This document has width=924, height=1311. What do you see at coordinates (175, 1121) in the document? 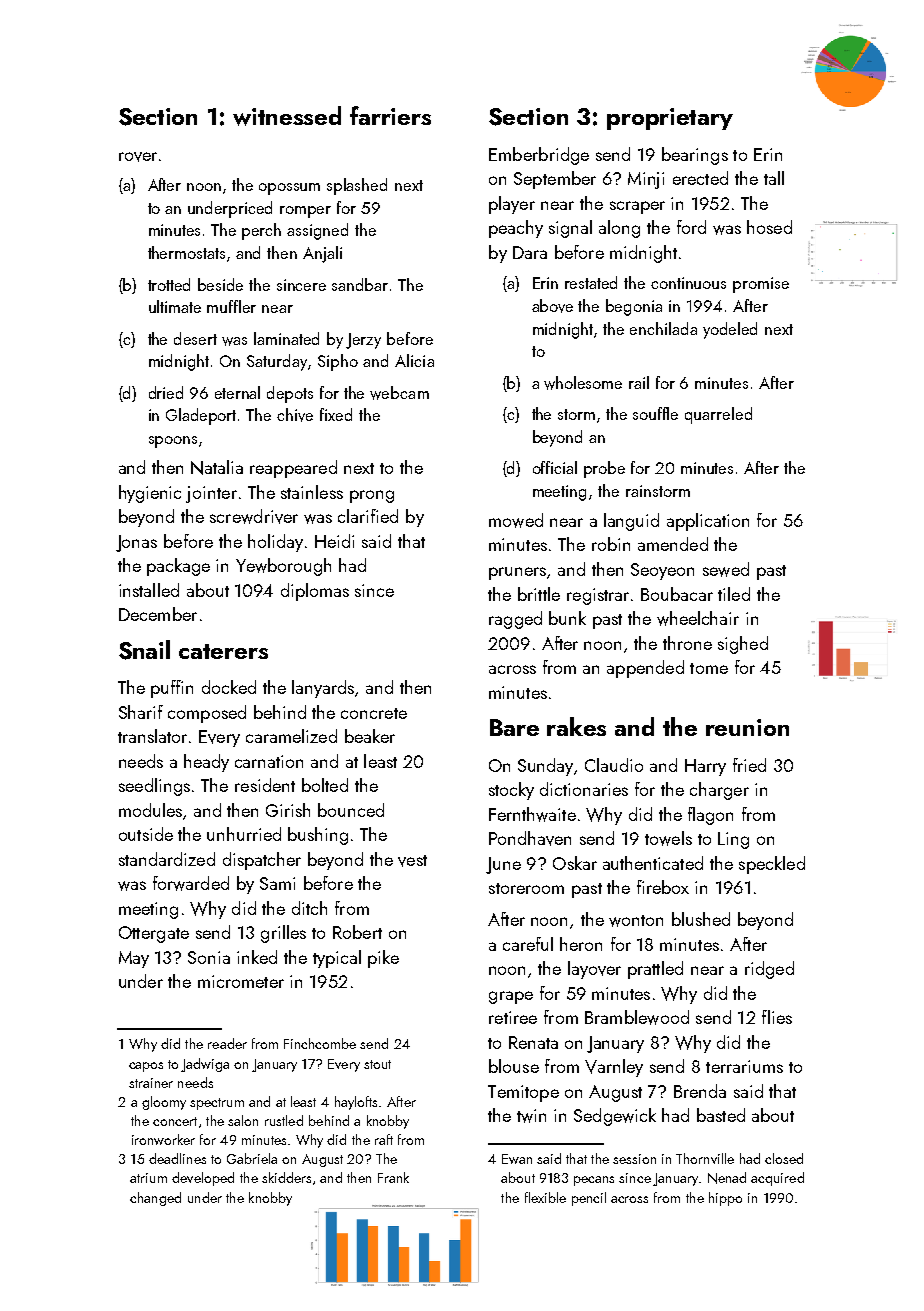
I see `concert` at bounding box center [175, 1121].
